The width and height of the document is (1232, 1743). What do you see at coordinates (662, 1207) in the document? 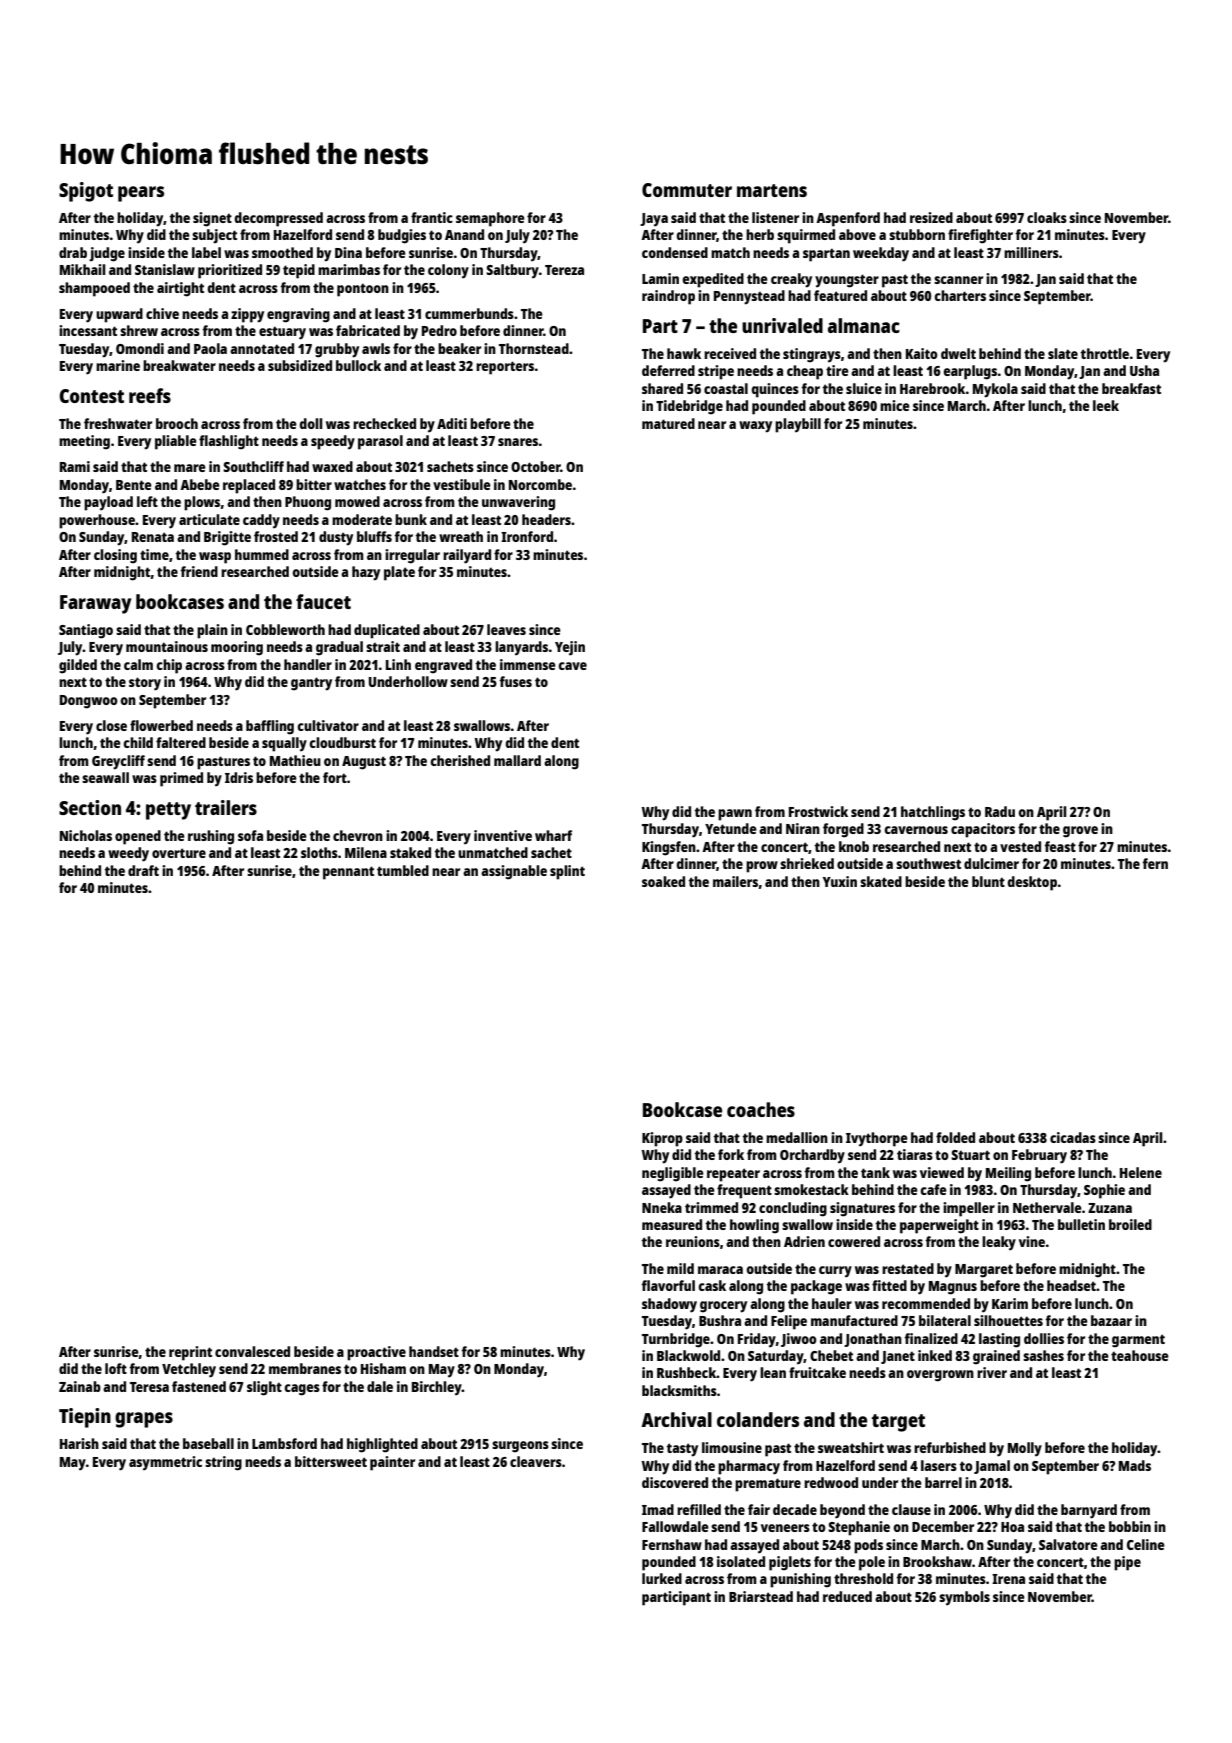
I see `Nneka` at bounding box center [662, 1207].
